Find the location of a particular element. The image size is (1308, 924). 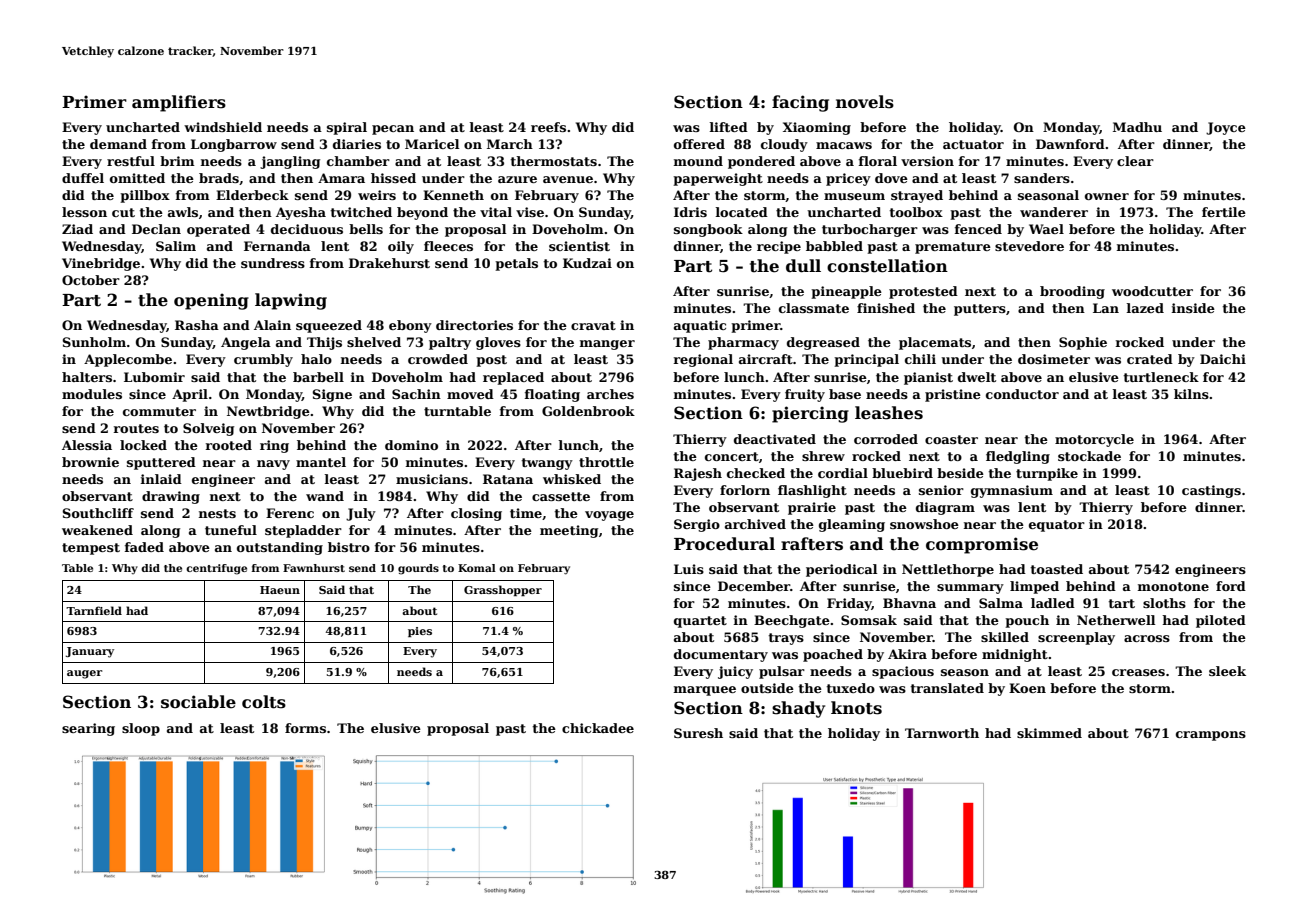

Komal is located at coordinates (477, 568).
